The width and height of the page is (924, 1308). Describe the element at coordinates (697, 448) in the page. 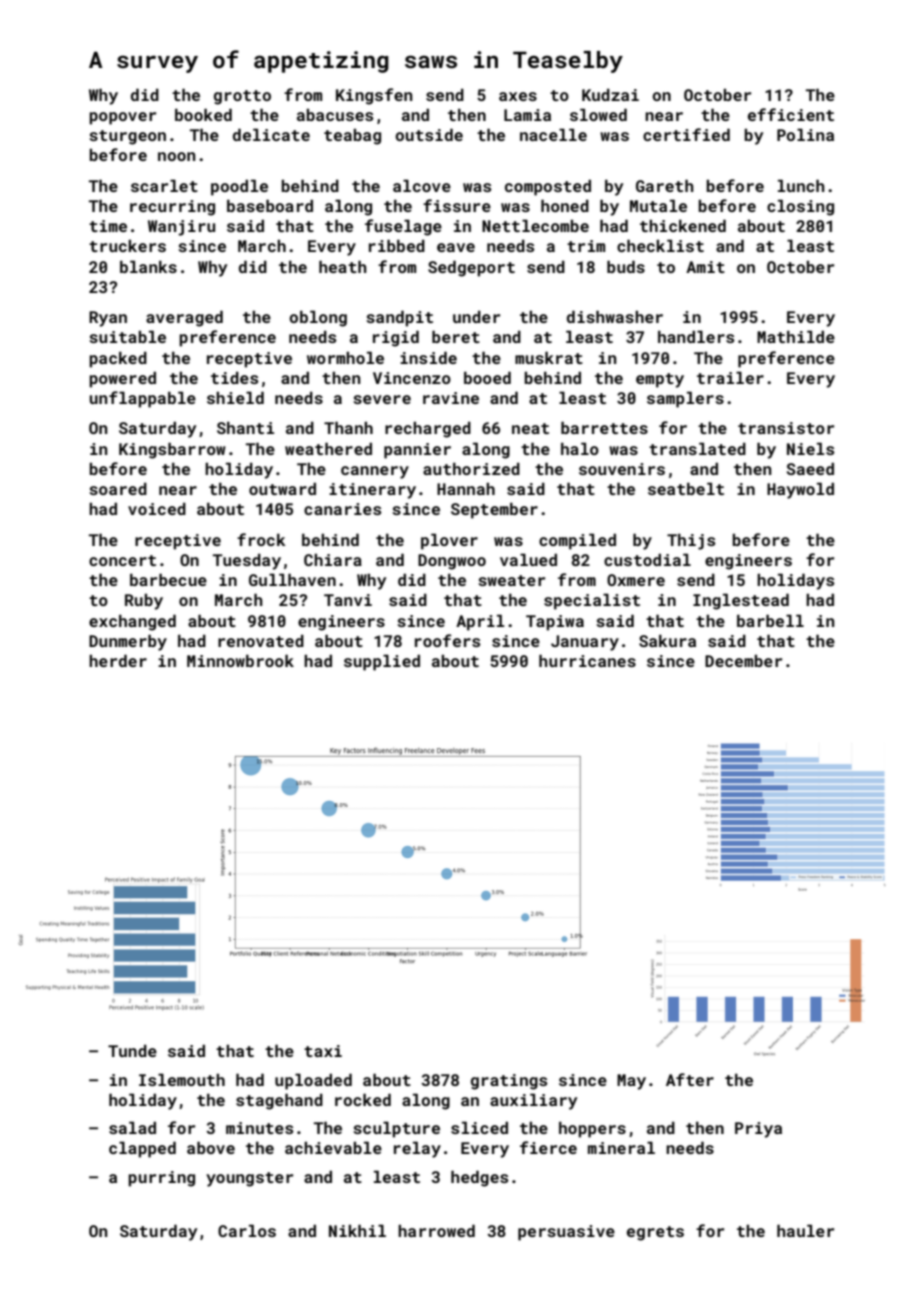

I see `translated` at that location.
